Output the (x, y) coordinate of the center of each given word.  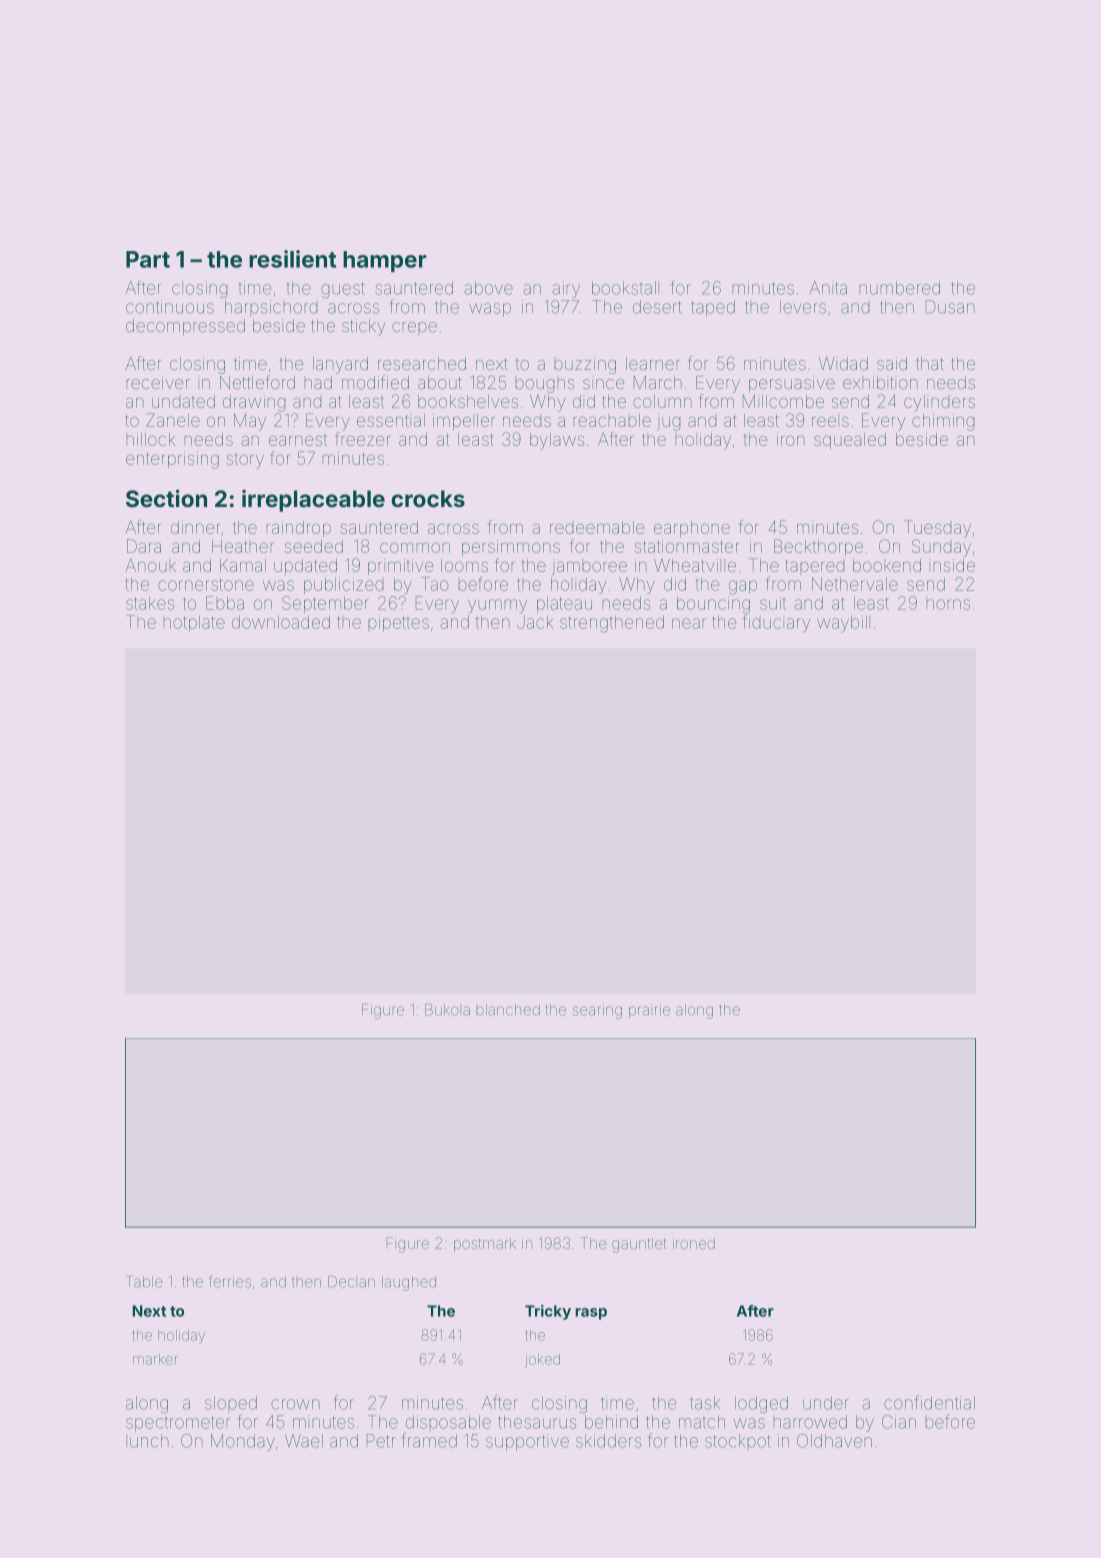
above (488, 288)
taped (713, 308)
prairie (649, 1011)
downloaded (281, 622)
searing (597, 1011)
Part (148, 259)
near (689, 623)
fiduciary (776, 623)
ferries (230, 1281)
